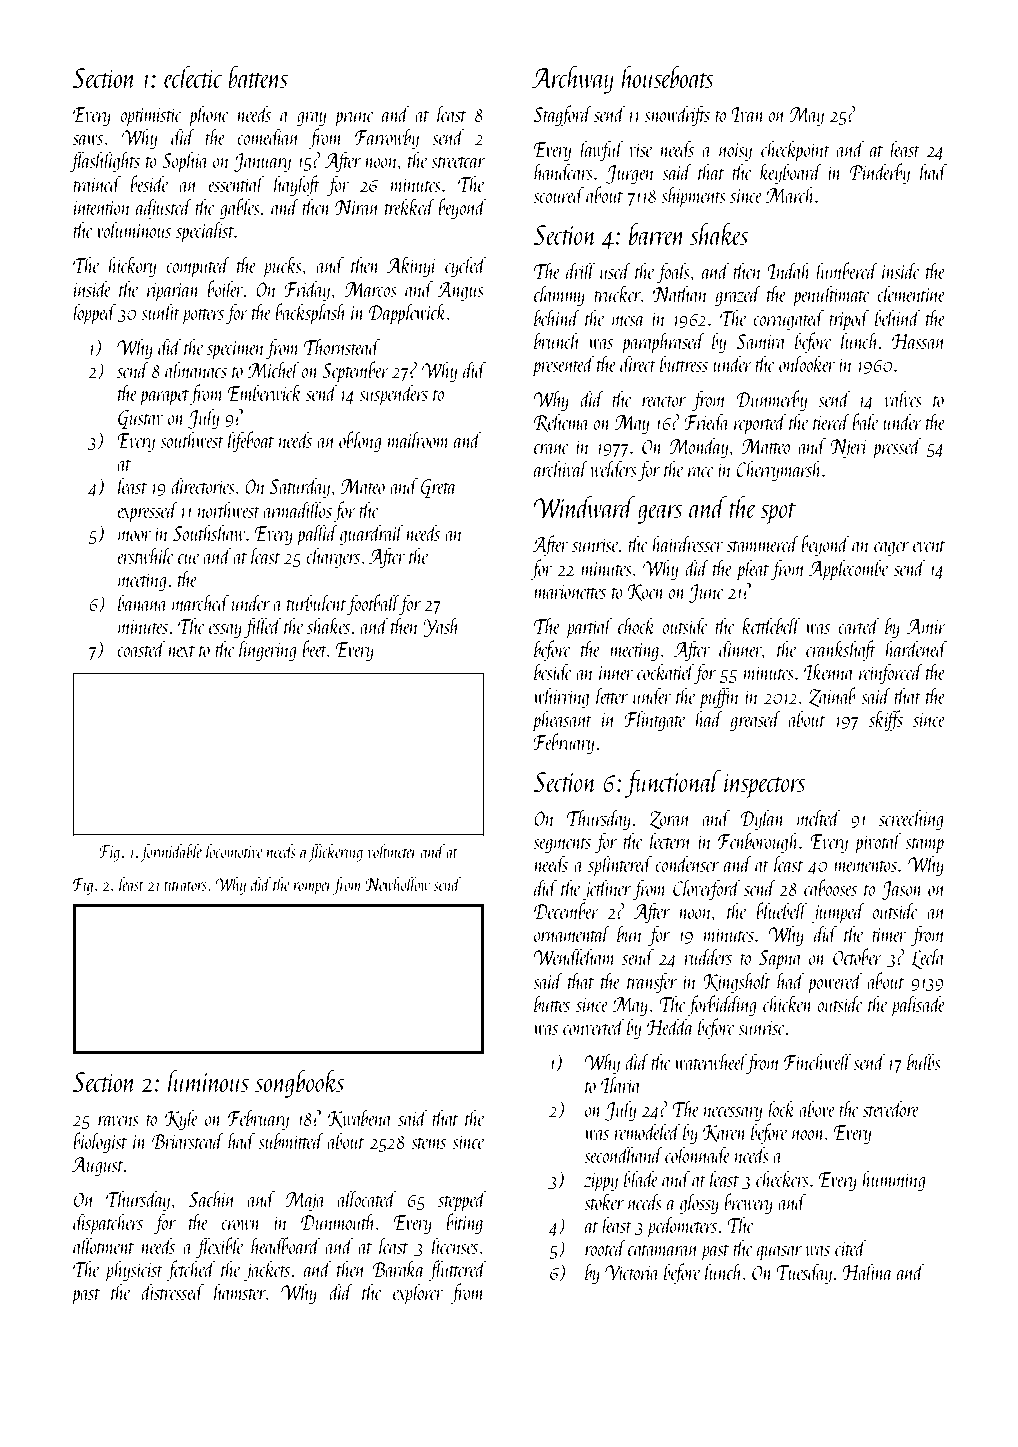 Image resolution: width=1018 pixels, height=1447 pixels. What do you see at coordinates (387, 138) in the screenshot?
I see `Farrowby` at bounding box center [387, 138].
